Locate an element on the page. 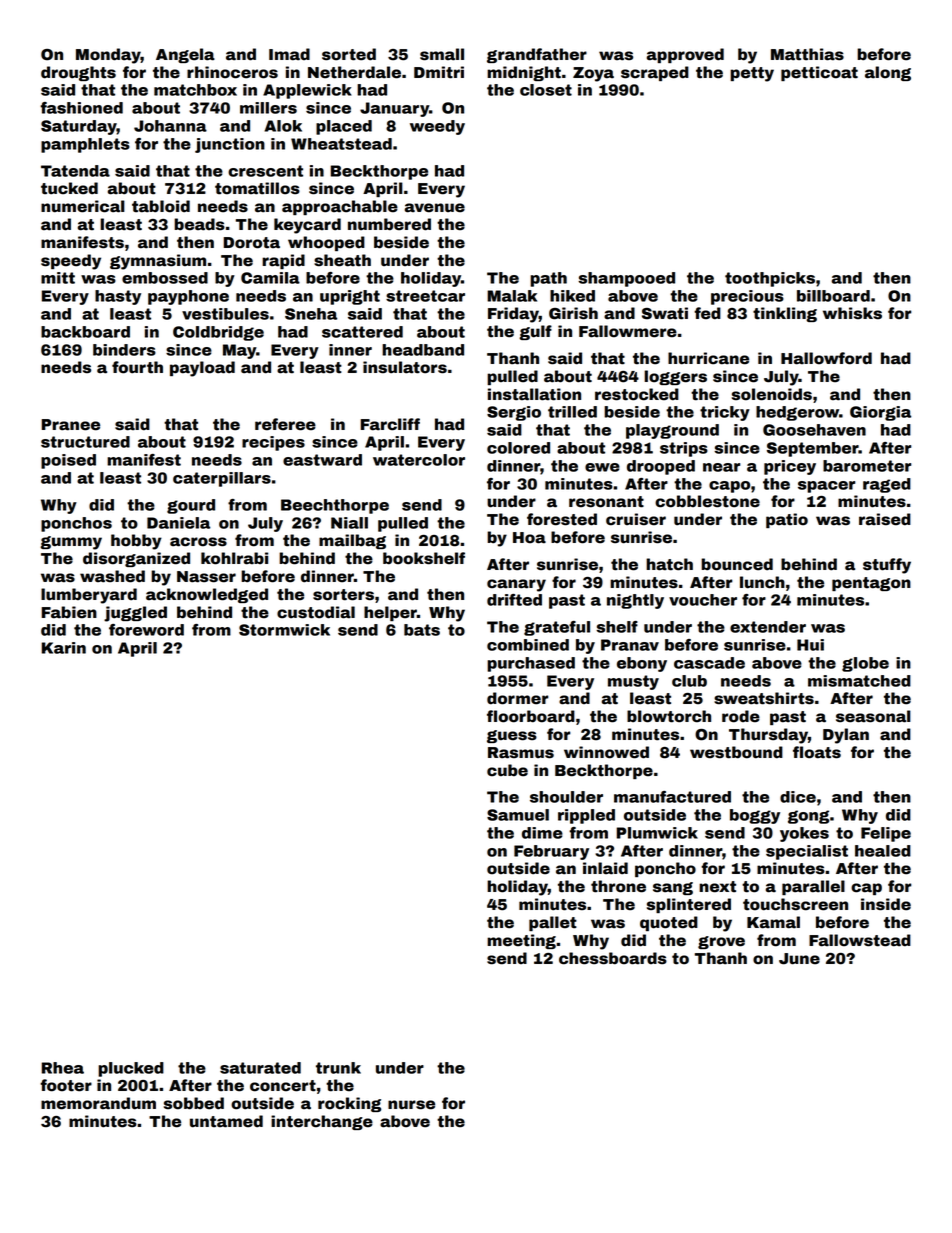  Johanna is located at coordinates (170, 126).
